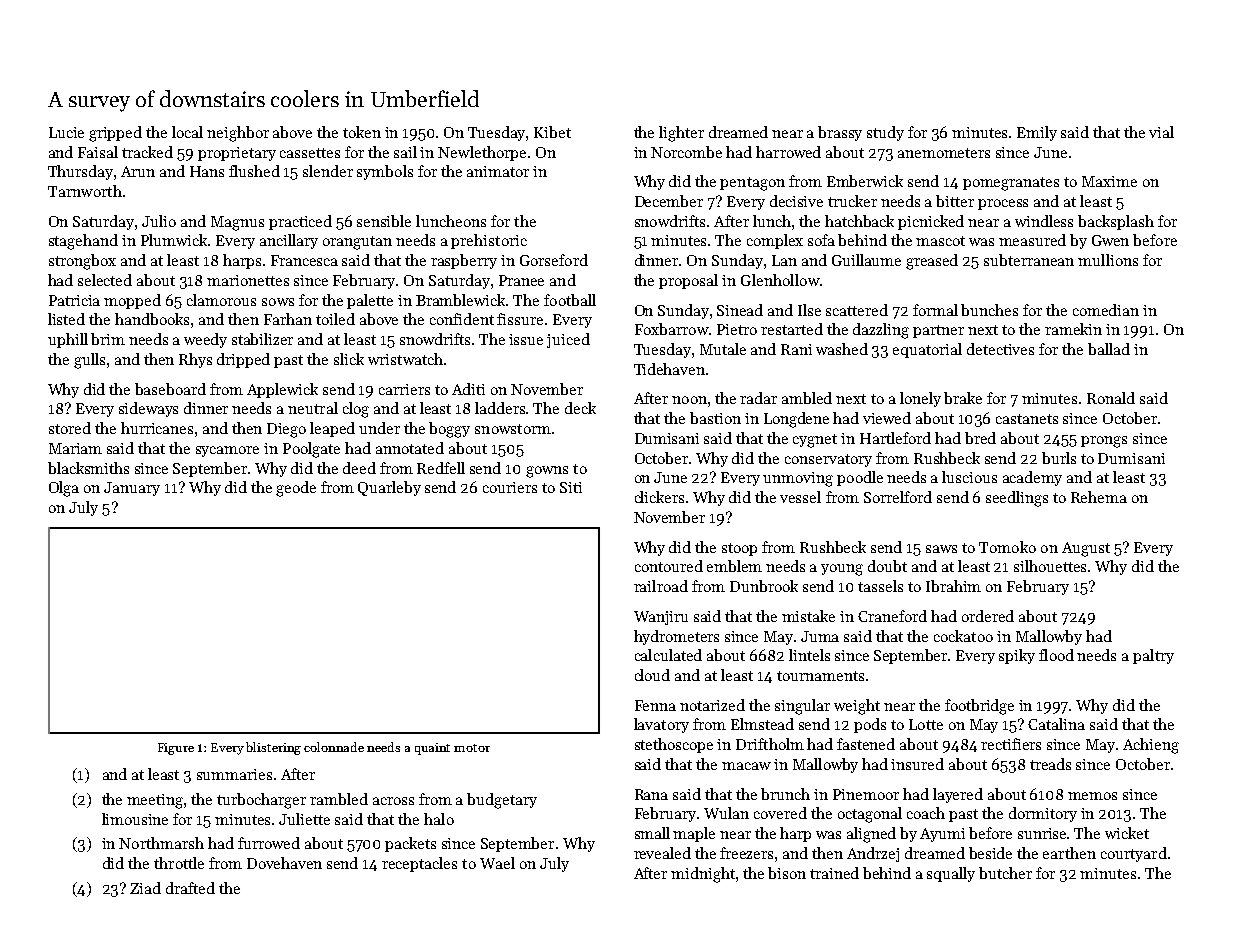 Image resolution: width=1233 pixels, height=952 pixels. What do you see at coordinates (669, 201) in the document?
I see `December` at bounding box center [669, 201].
